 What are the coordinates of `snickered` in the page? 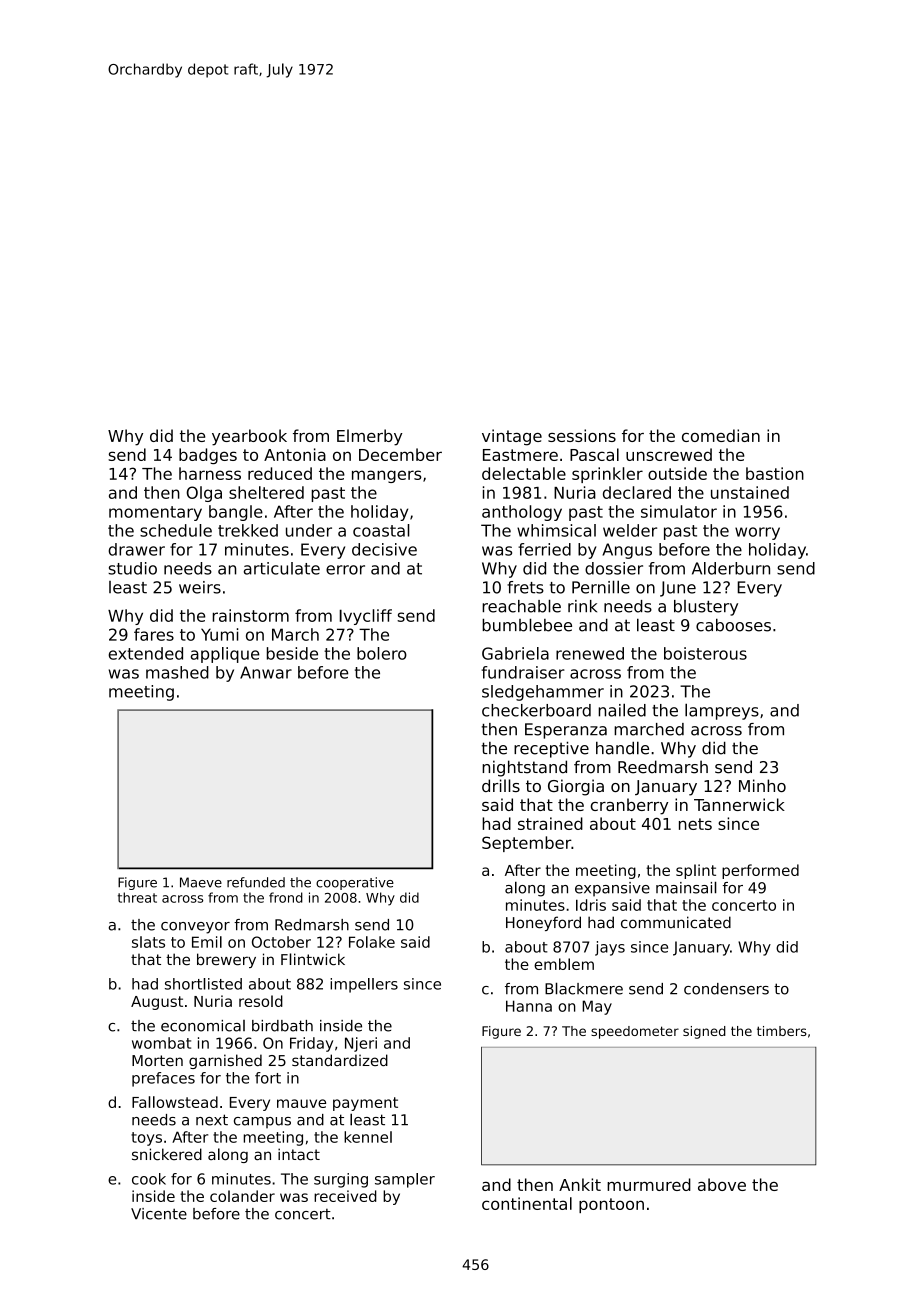 It's located at (167, 1154).
